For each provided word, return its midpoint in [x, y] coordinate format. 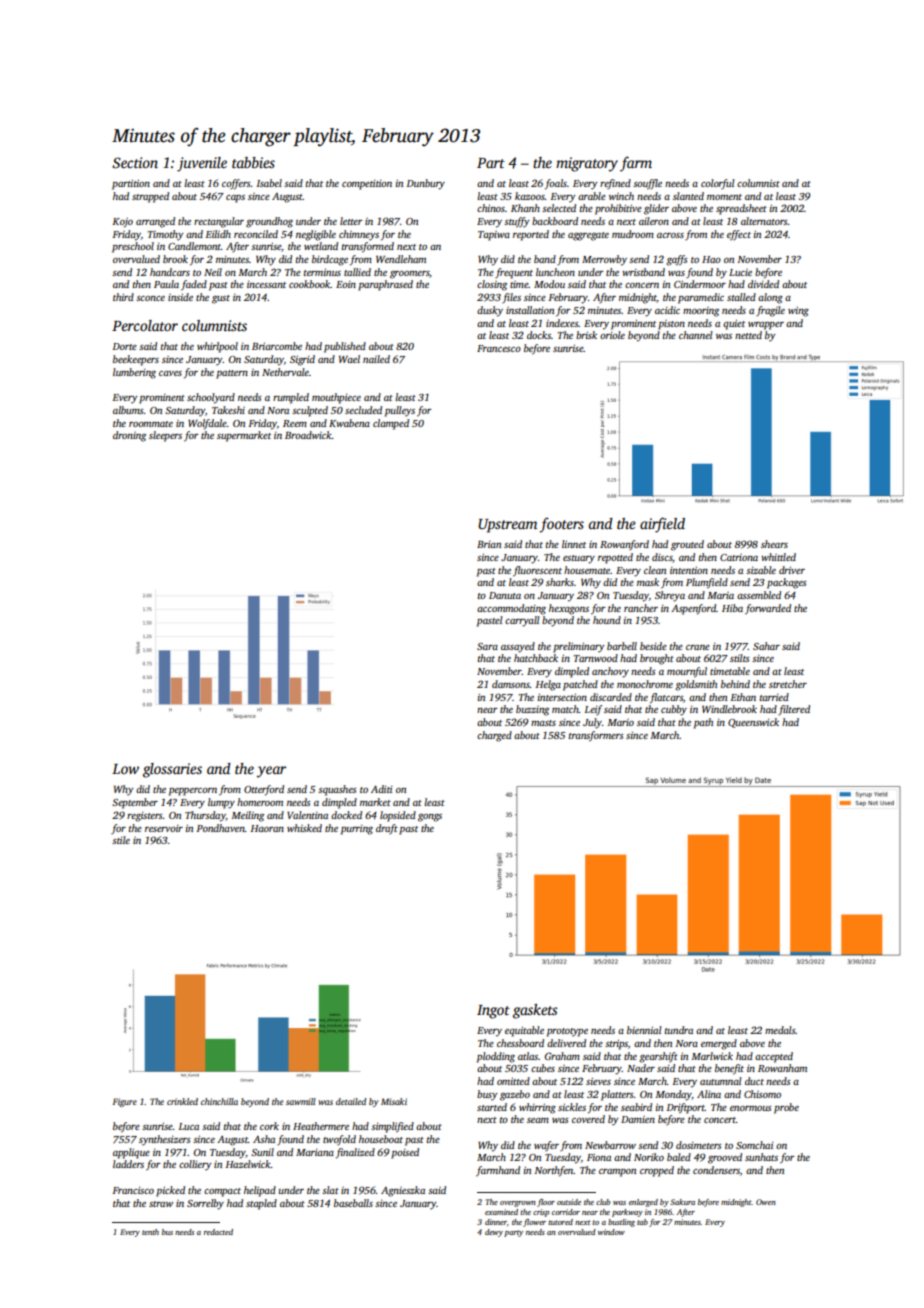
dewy [494, 1233]
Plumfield [707, 583]
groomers [410, 275]
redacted [218, 1232]
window [611, 1232]
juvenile [202, 164]
